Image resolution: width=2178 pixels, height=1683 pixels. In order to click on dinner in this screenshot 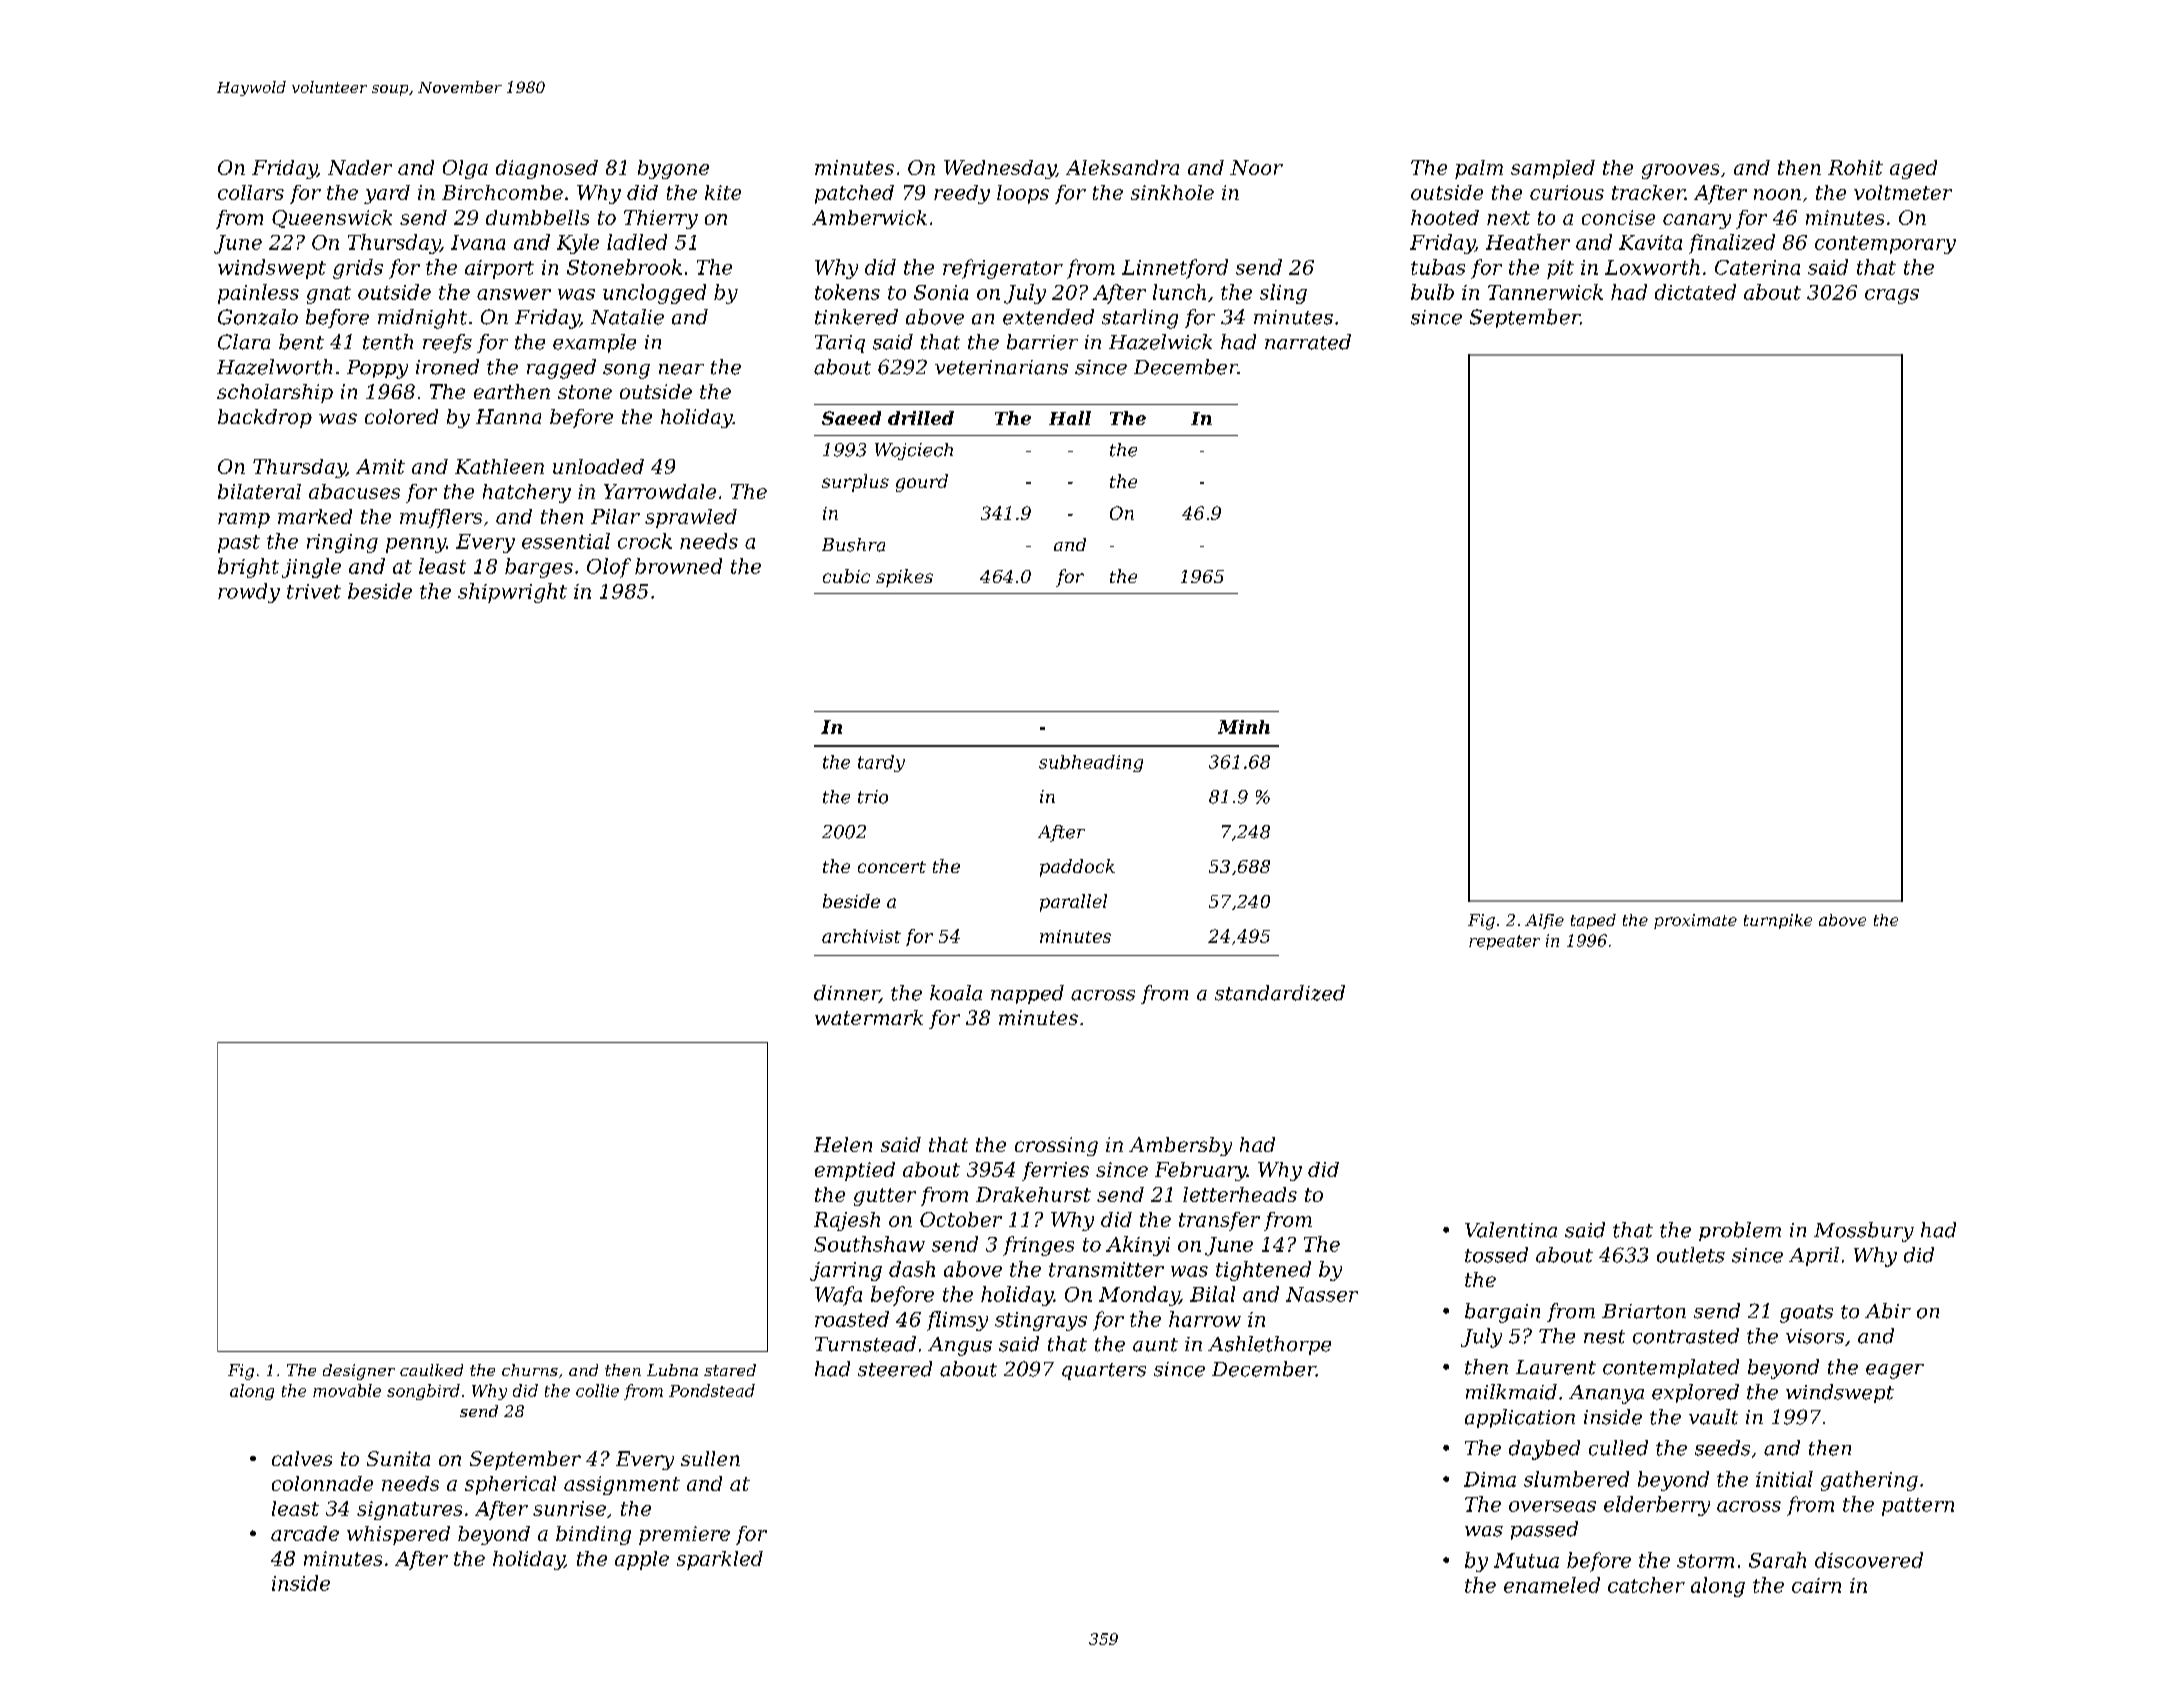, I will do `click(846, 994)`.
